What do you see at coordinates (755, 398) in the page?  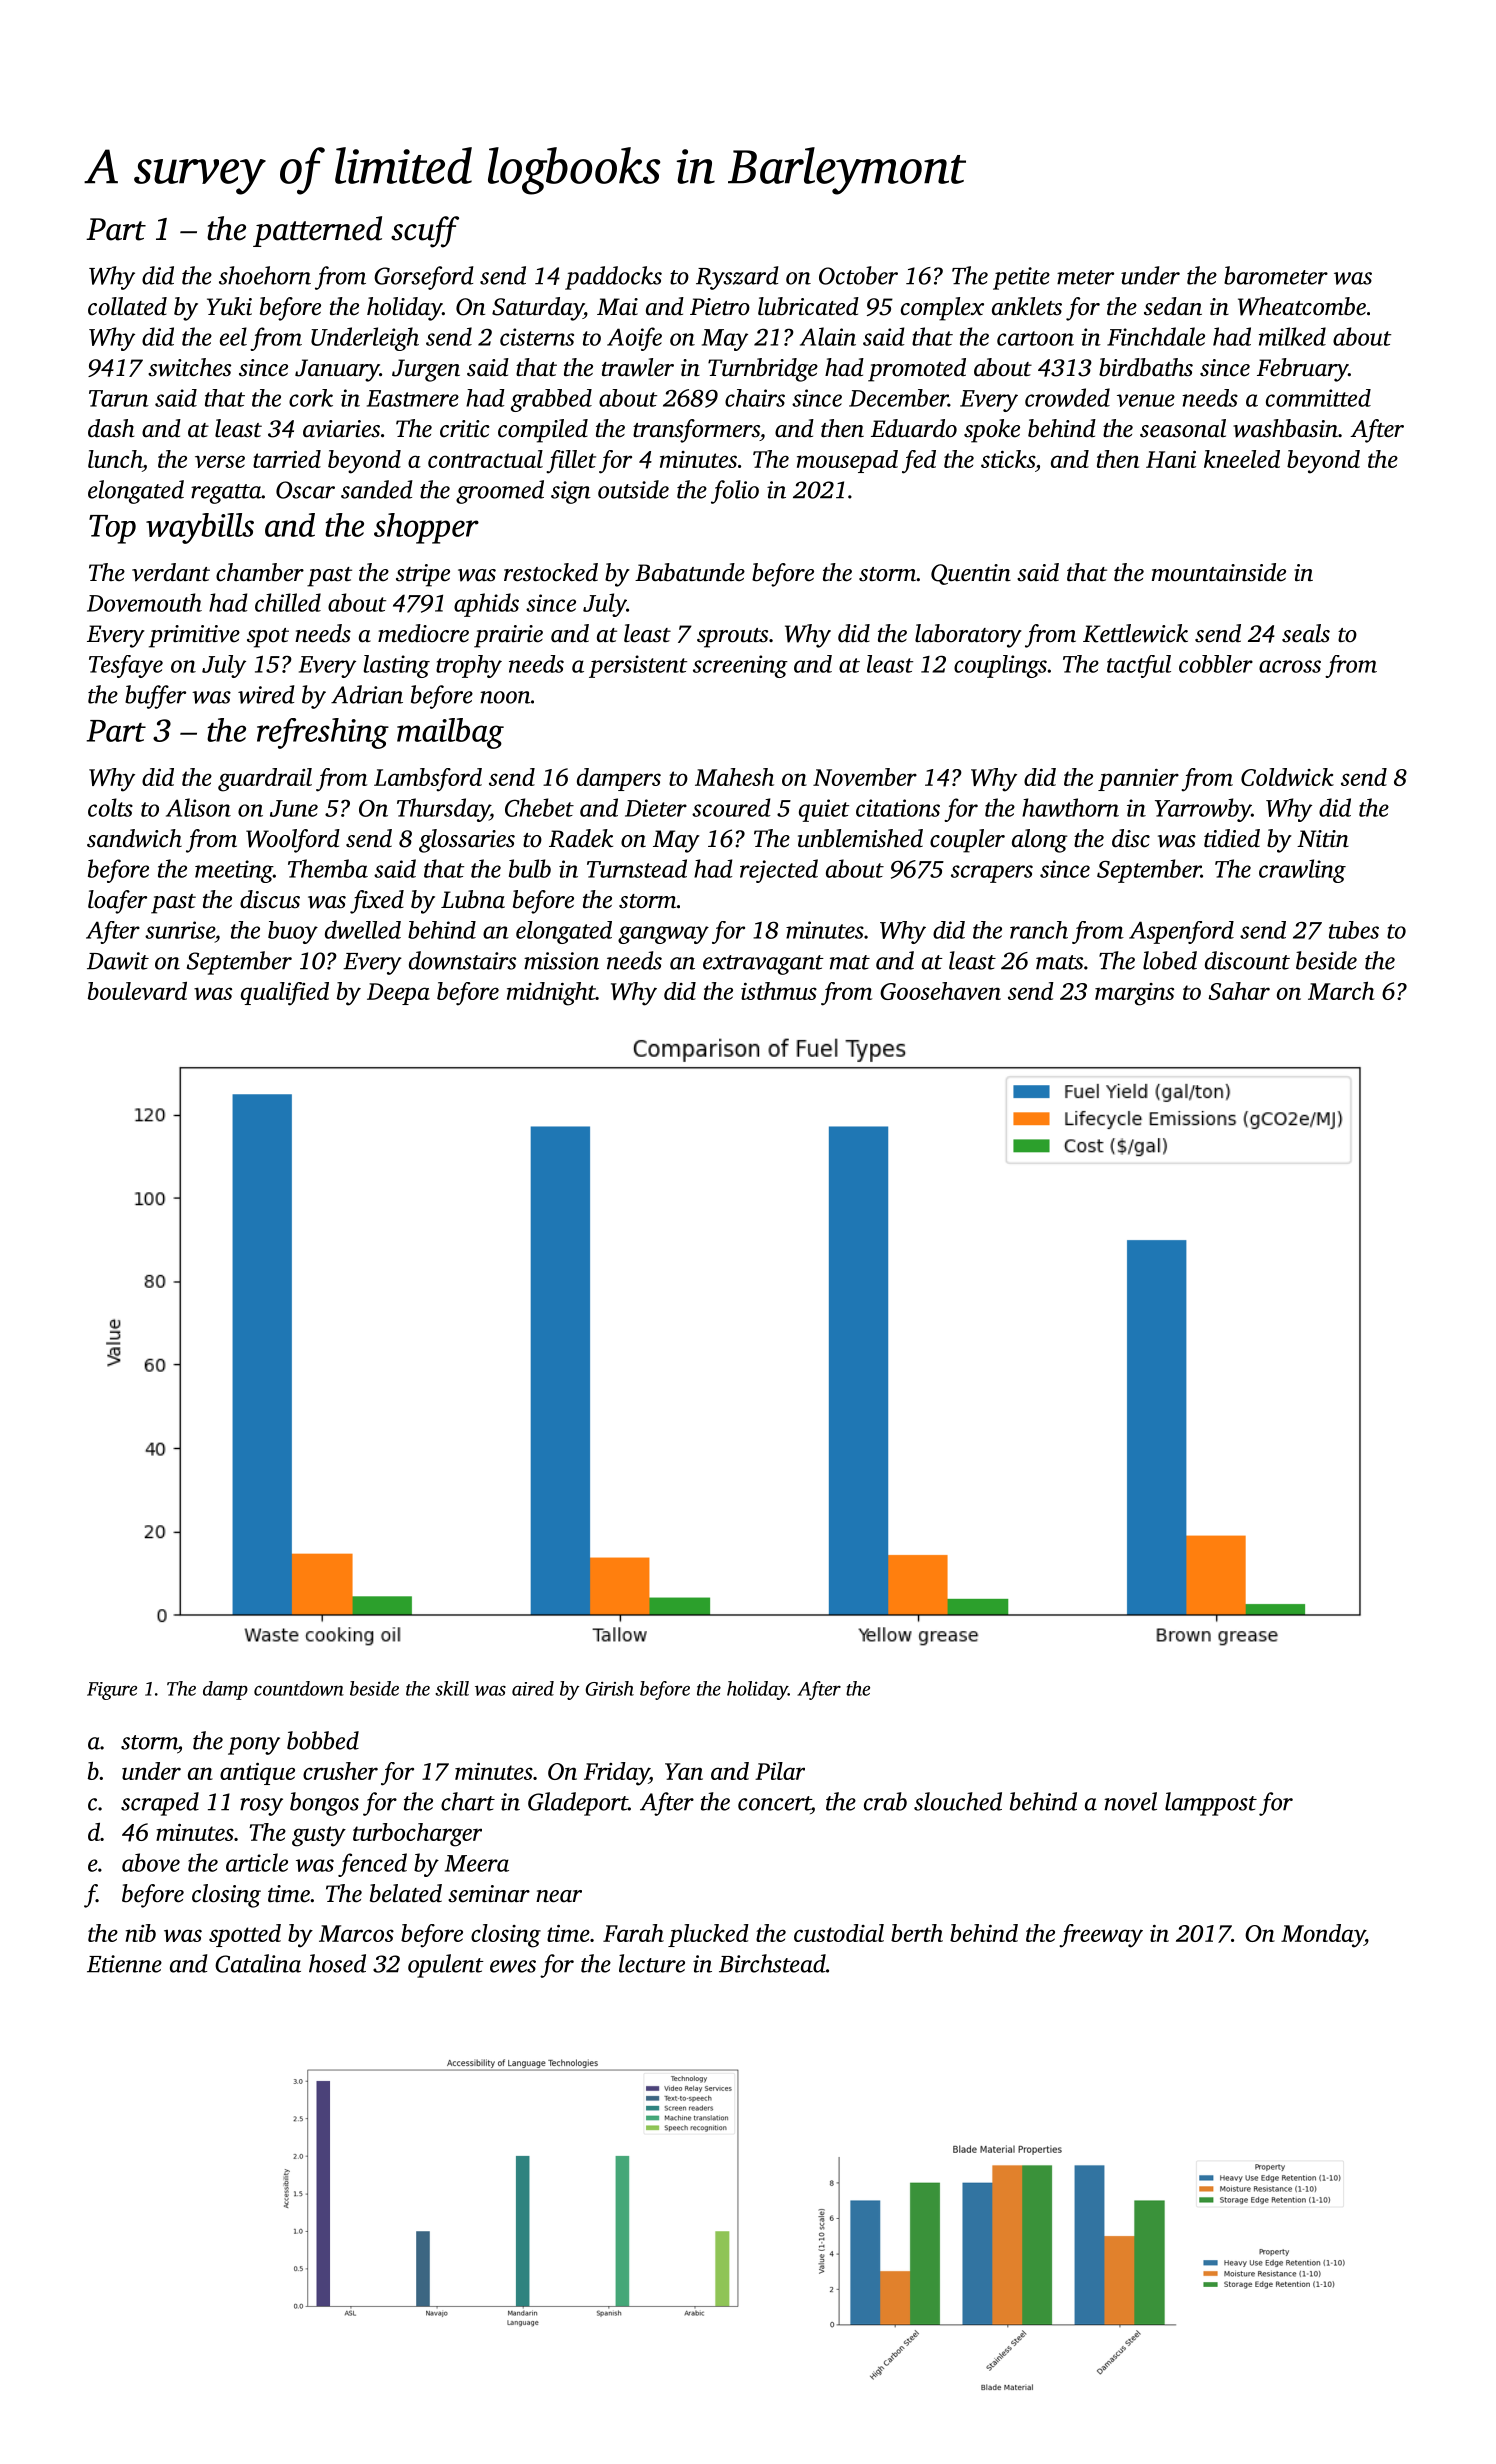 I see `chairs` at bounding box center [755, 398].
